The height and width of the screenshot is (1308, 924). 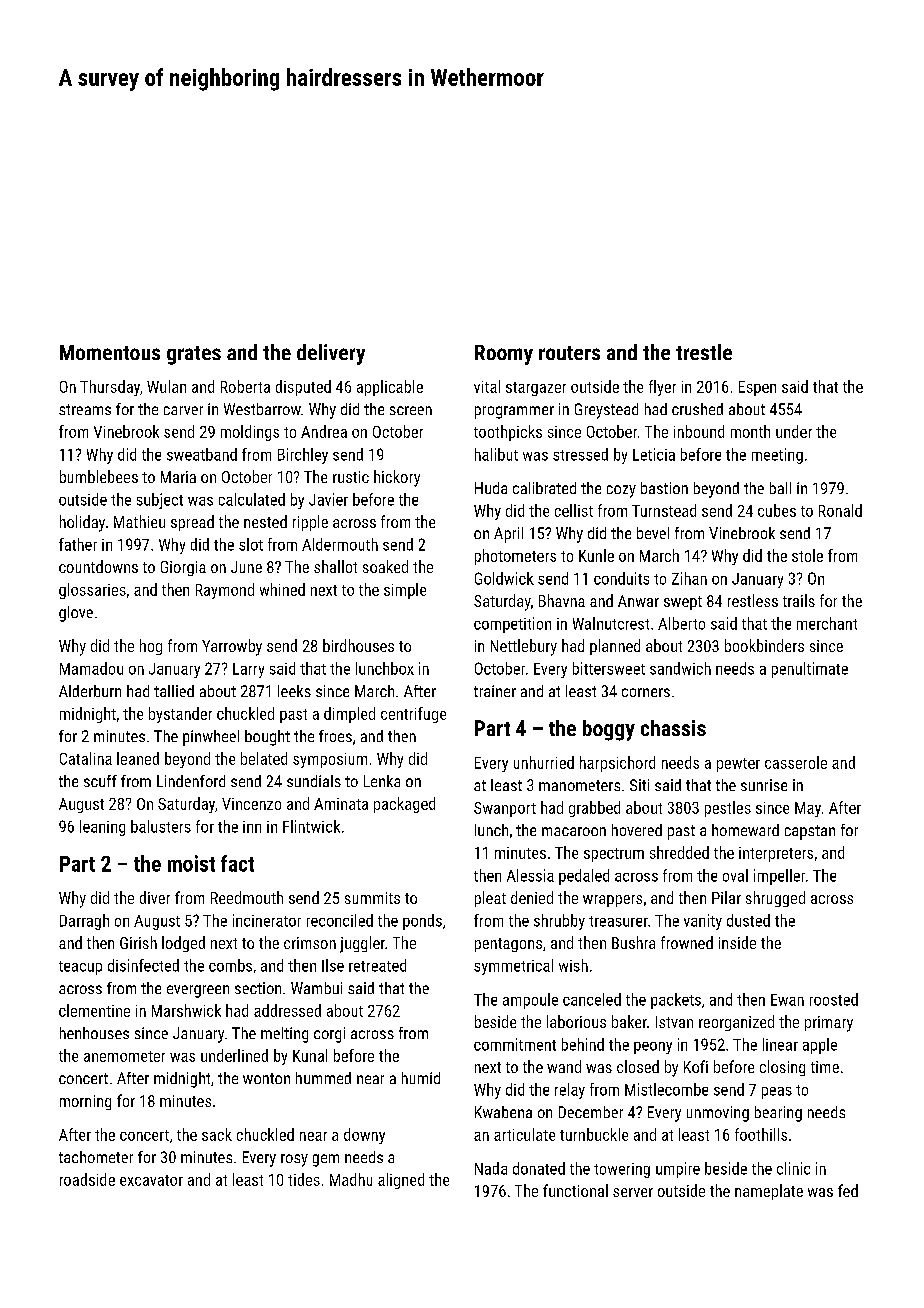 What do you see at coordinates (340, 544) in the screenshot?
I see `Aldermouth` at bounding box center [340, 544].
